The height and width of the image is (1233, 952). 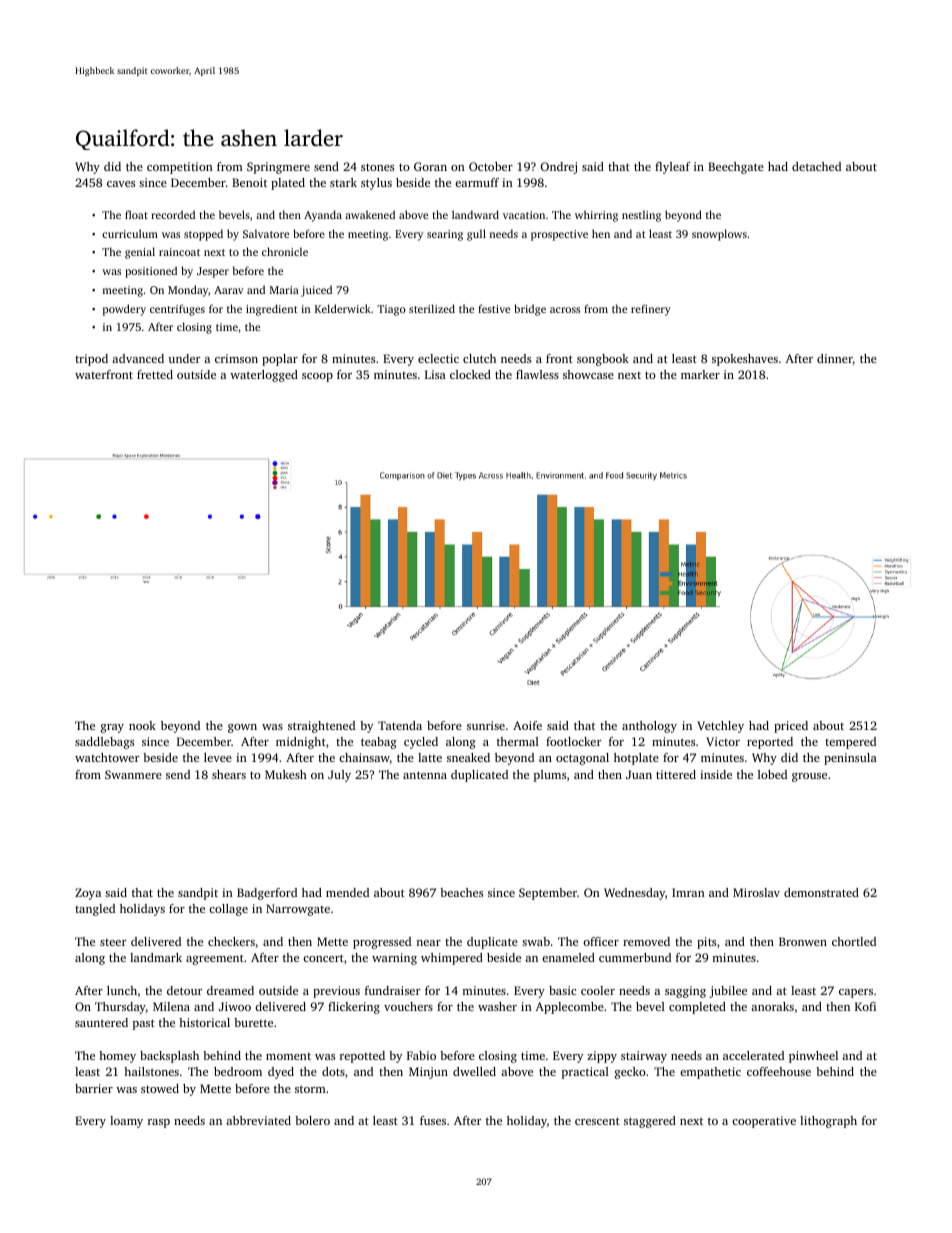 I want to click on clocked, so click(x=470, y=374).
